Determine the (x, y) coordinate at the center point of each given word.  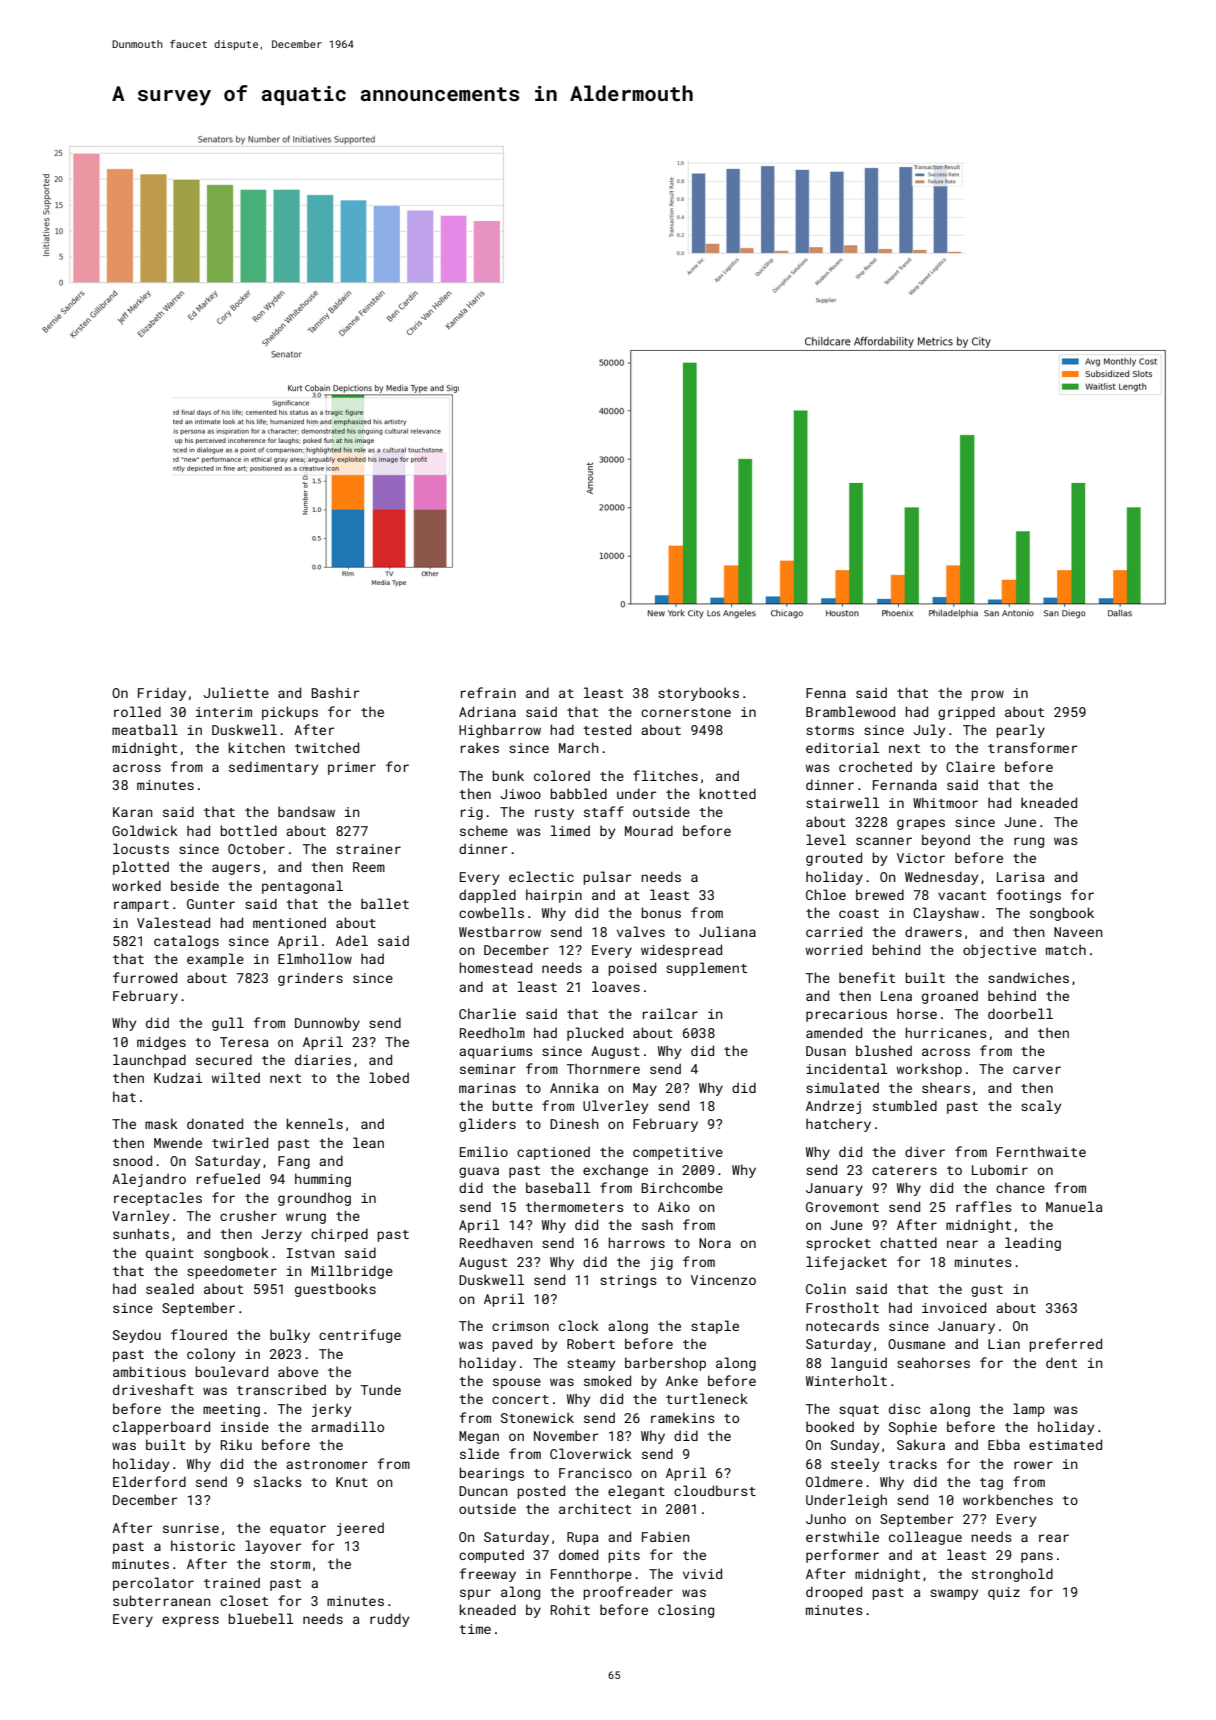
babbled (578, 793)
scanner (884, 841)
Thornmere (603, 1068)
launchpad (149, 1061)
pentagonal (302, 887)
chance (1020, 1187)
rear (1054, 1538)
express (190, 1621)
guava (479, 1172)
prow (987, 695)
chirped (339, 1235)
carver (1037, 1070)
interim (224, 712)
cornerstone (686, 712)
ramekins (683, 1417)
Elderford (149, 1481)
